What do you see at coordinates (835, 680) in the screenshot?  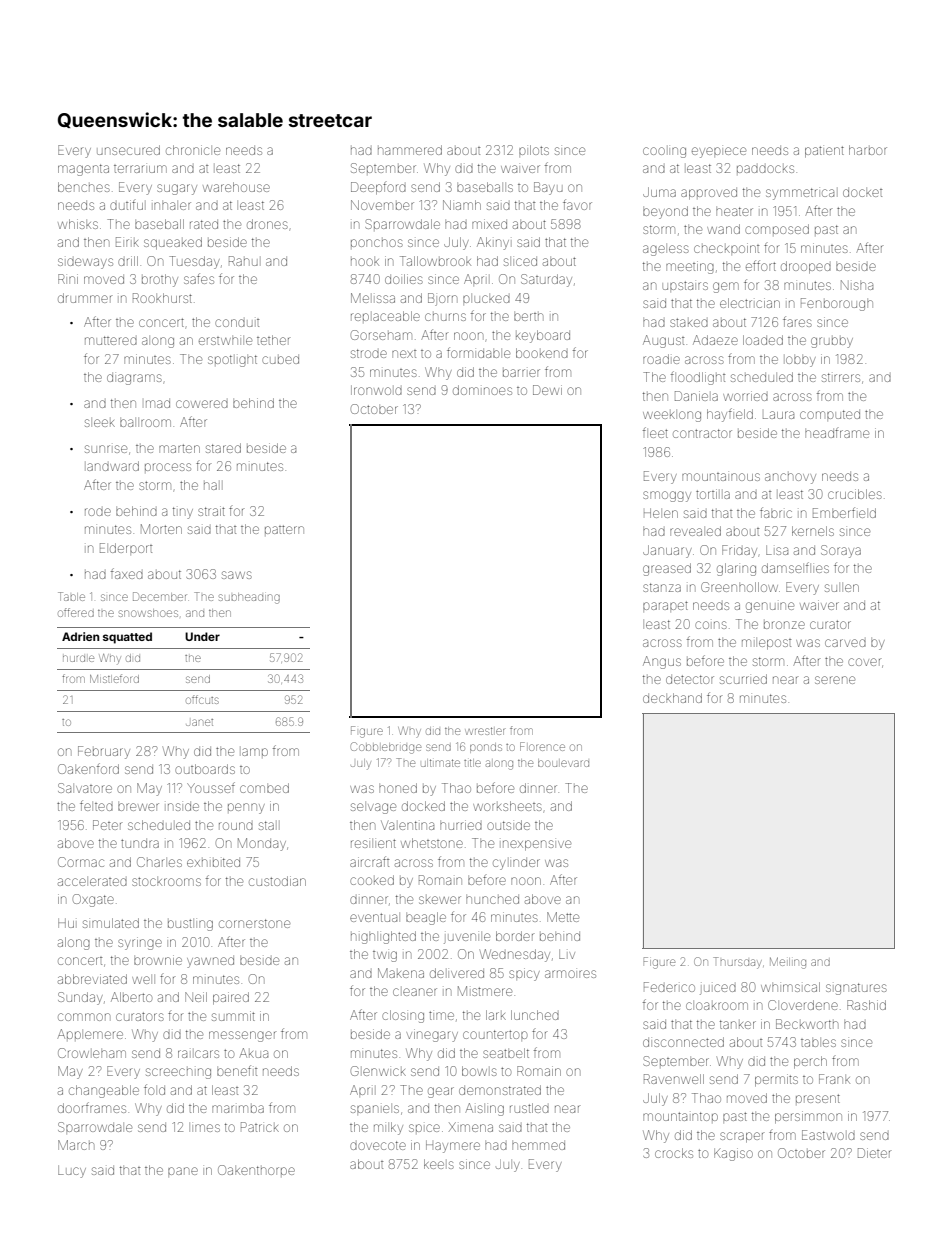 I see `serene` at bounding box center [835, 680].
